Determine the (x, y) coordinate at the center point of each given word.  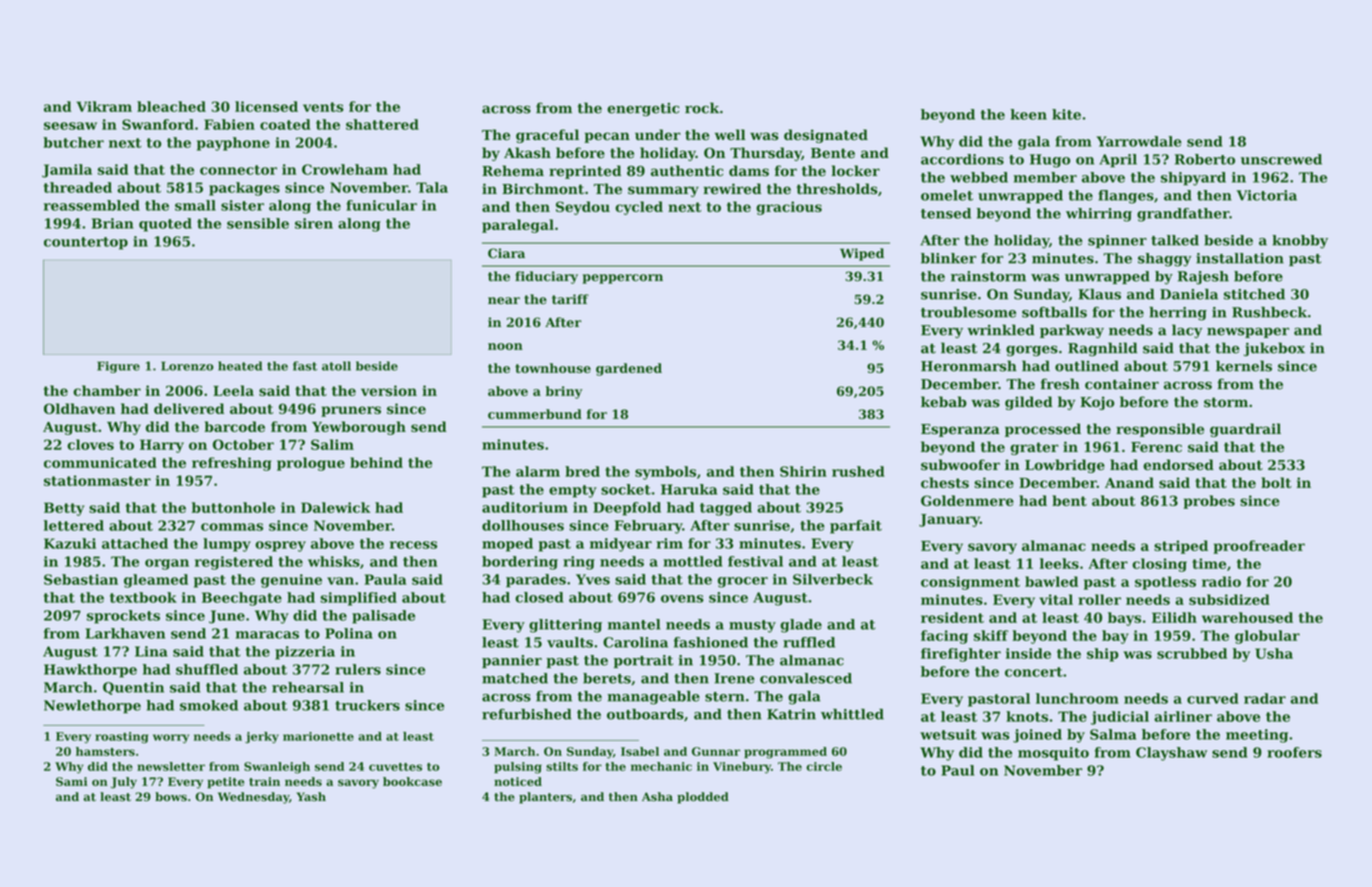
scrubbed (1192, 653)
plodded (703, 798)
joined (1037, 736)
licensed (266, 106)
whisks (334, 561)
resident (952, 617)
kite (1066, 114)
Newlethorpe (92, 707)
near (504, 301)
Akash (527, 153)
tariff (570, 299)
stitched (1254, 294)
